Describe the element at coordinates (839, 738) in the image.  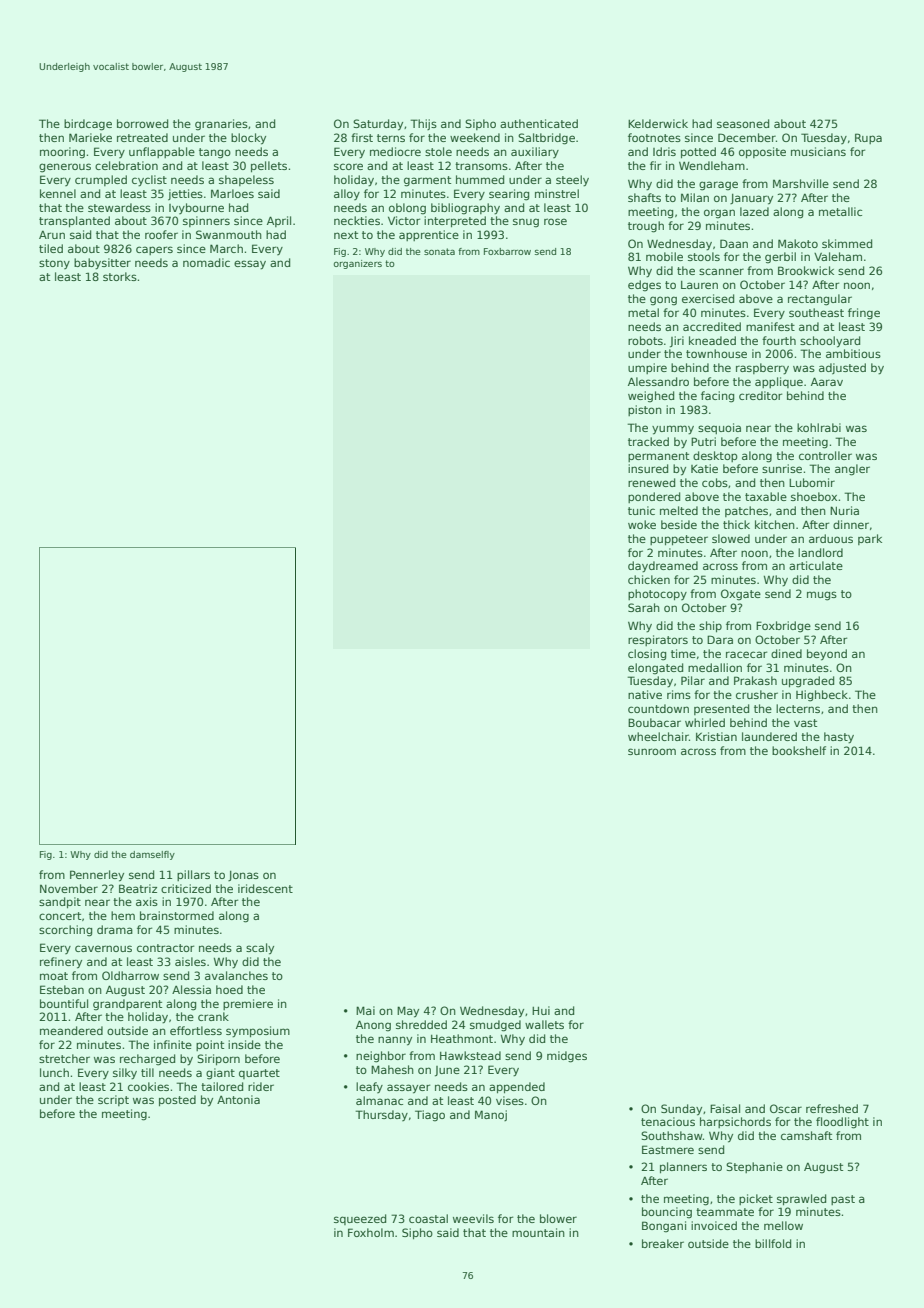
I see `hasty` at that location.
